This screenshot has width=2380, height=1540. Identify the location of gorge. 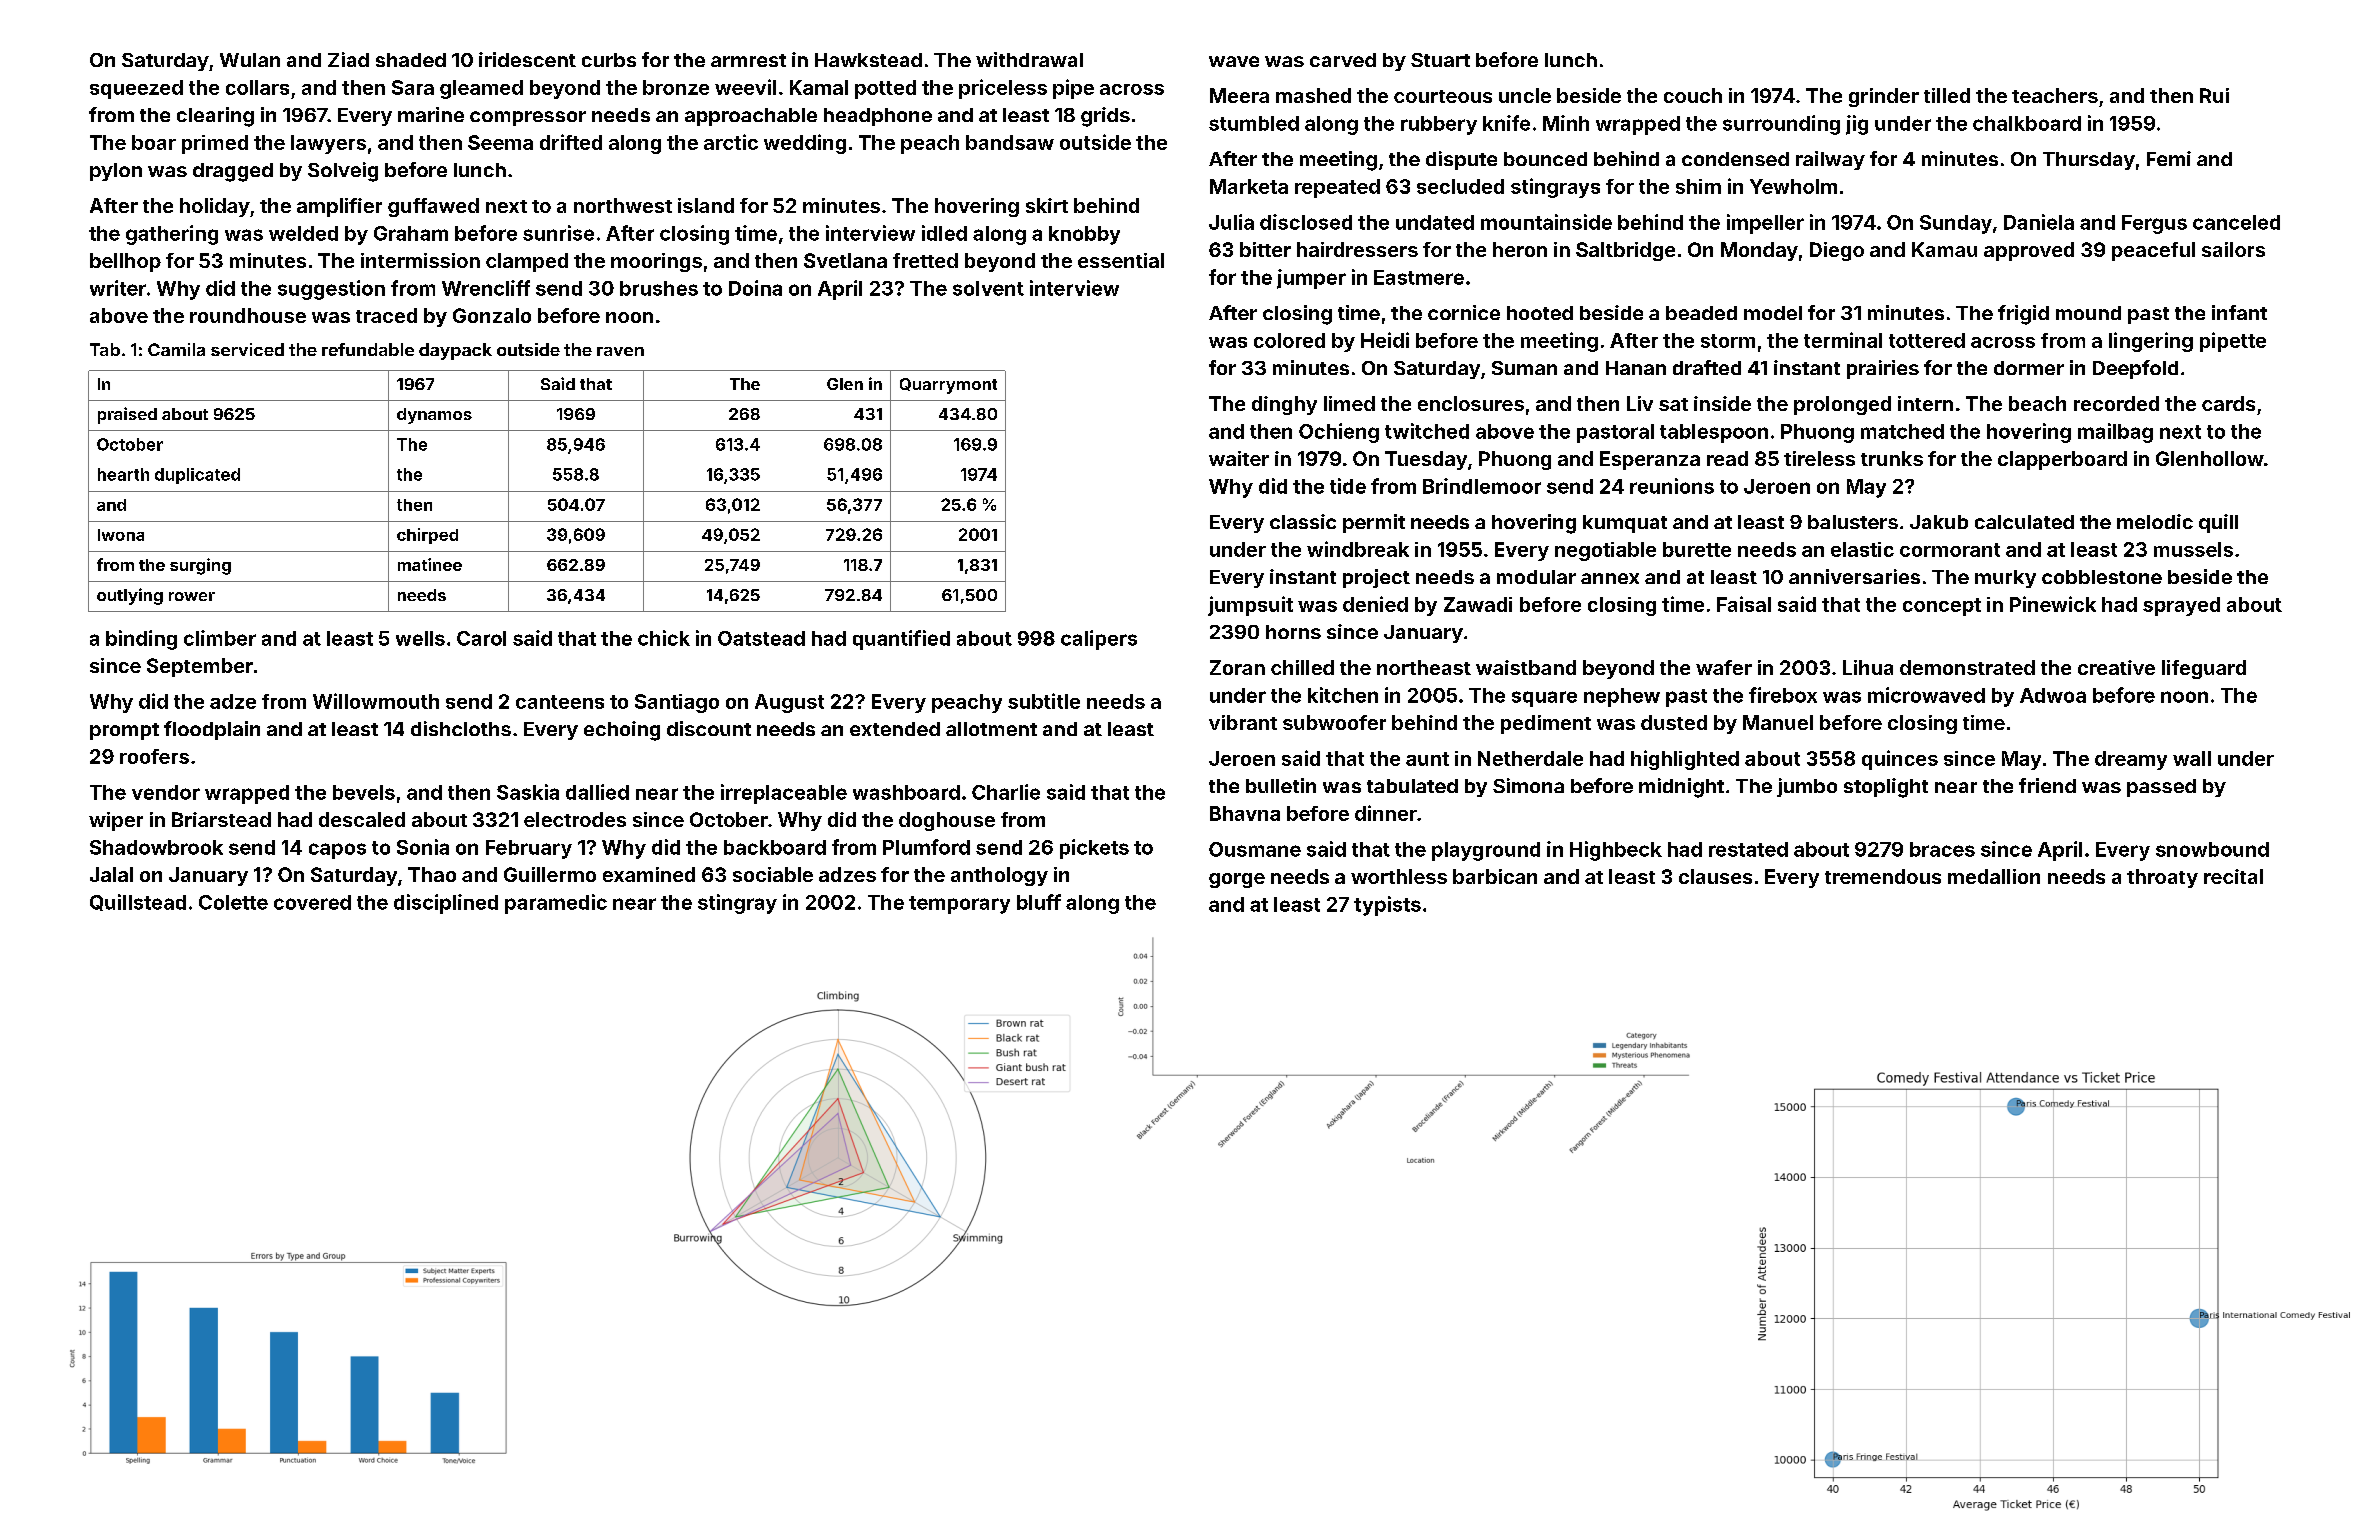
(1237, 880).
